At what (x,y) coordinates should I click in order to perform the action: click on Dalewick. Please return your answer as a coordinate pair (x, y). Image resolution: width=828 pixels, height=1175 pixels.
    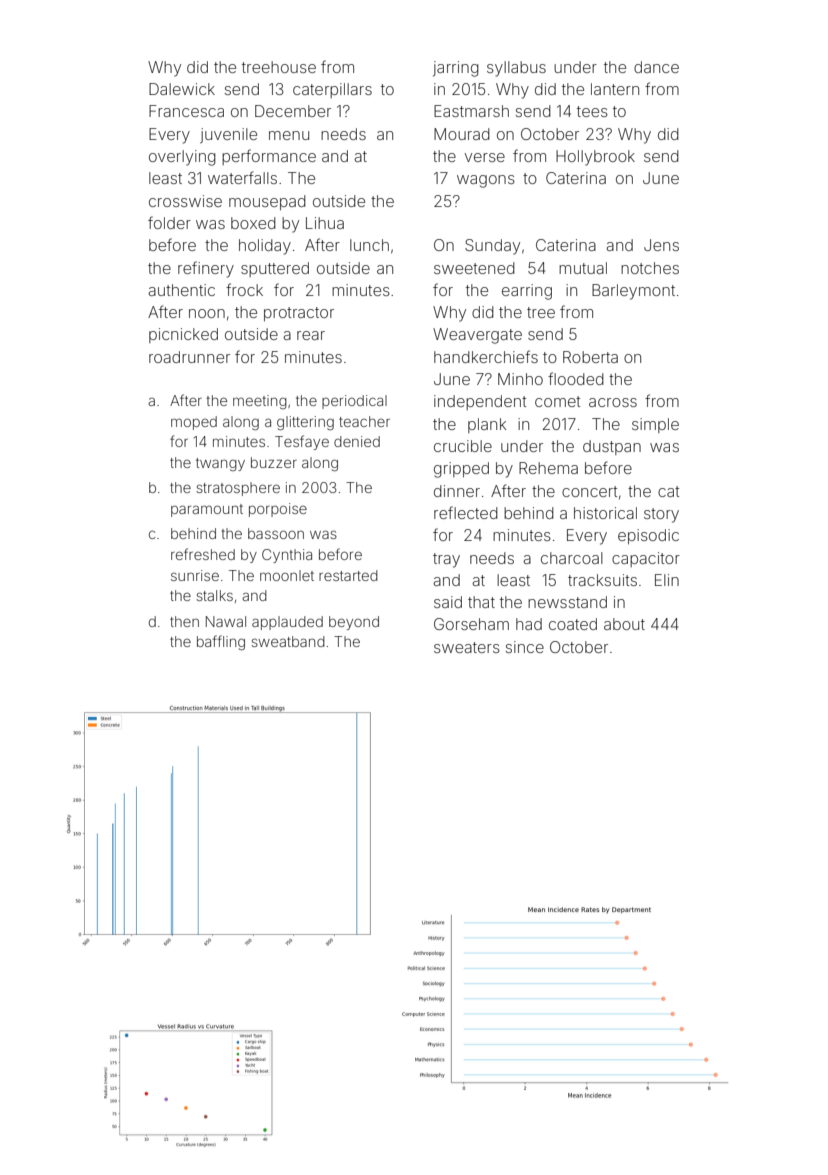
    Looking at the image, I should click on (182, 89).
